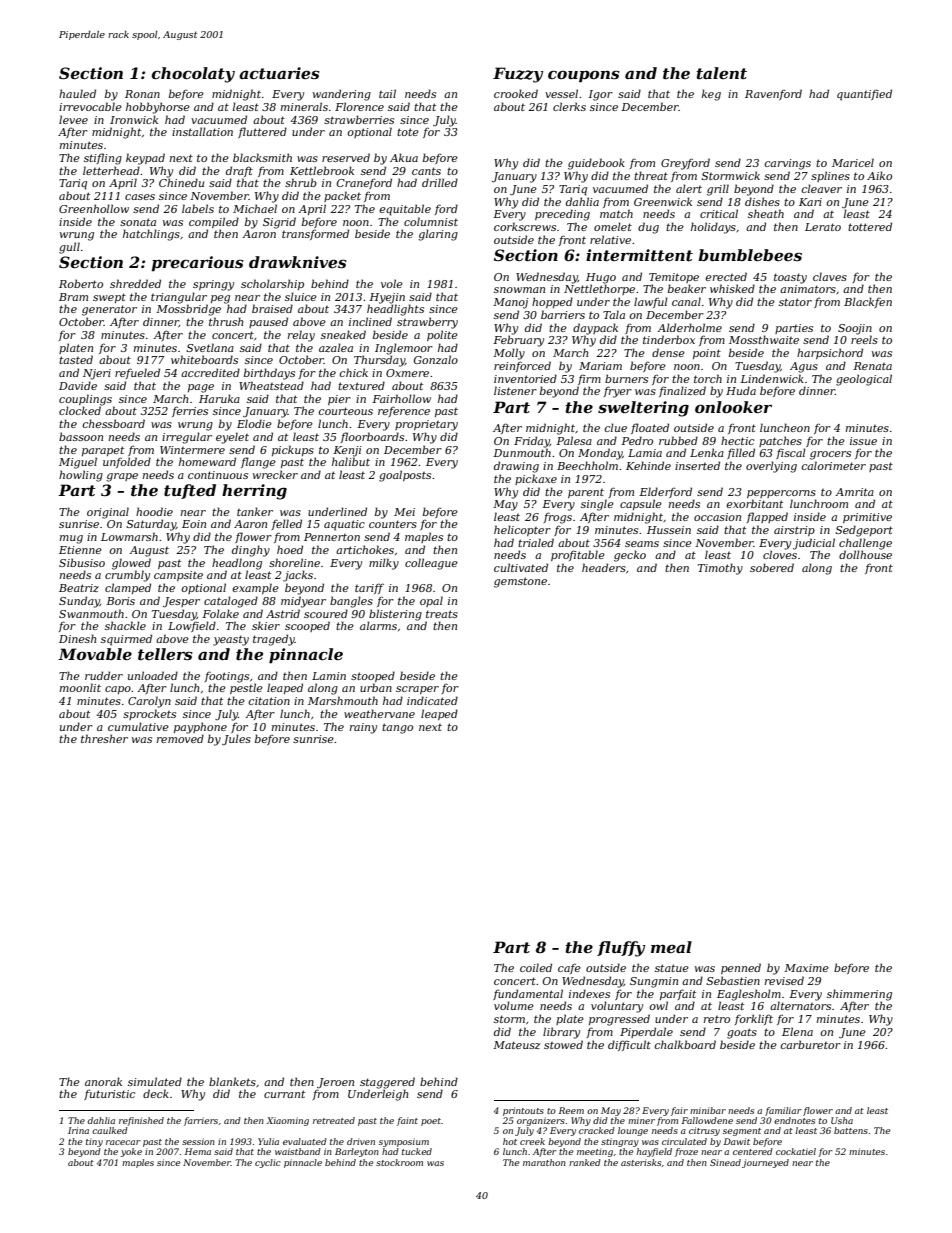  What do you see at coordinates (268, 1163) in the screenshot?
I see `cyclic` at bounding box center [268, 1163].
